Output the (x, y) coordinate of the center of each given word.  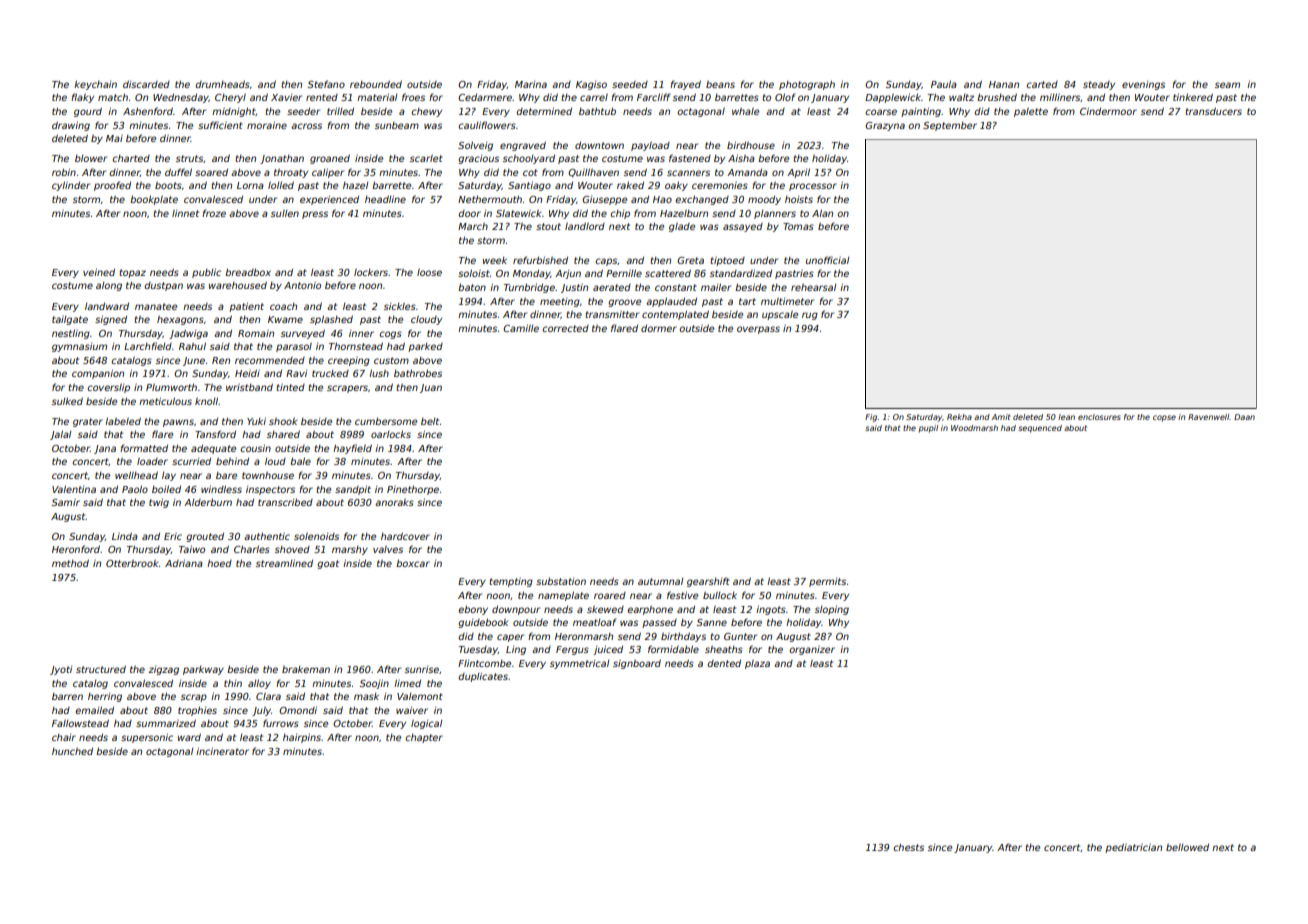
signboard (637, 664)
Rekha (959, 417)
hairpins (302, 738)
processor (813, 187)
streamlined (284, 563)
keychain (95, 85)
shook (283, 421)
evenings (1143, 85)
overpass (758, 330)
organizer (812, 650)
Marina (531, 84)
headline (385, 199)
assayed (743, 227)
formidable (673, 649)
